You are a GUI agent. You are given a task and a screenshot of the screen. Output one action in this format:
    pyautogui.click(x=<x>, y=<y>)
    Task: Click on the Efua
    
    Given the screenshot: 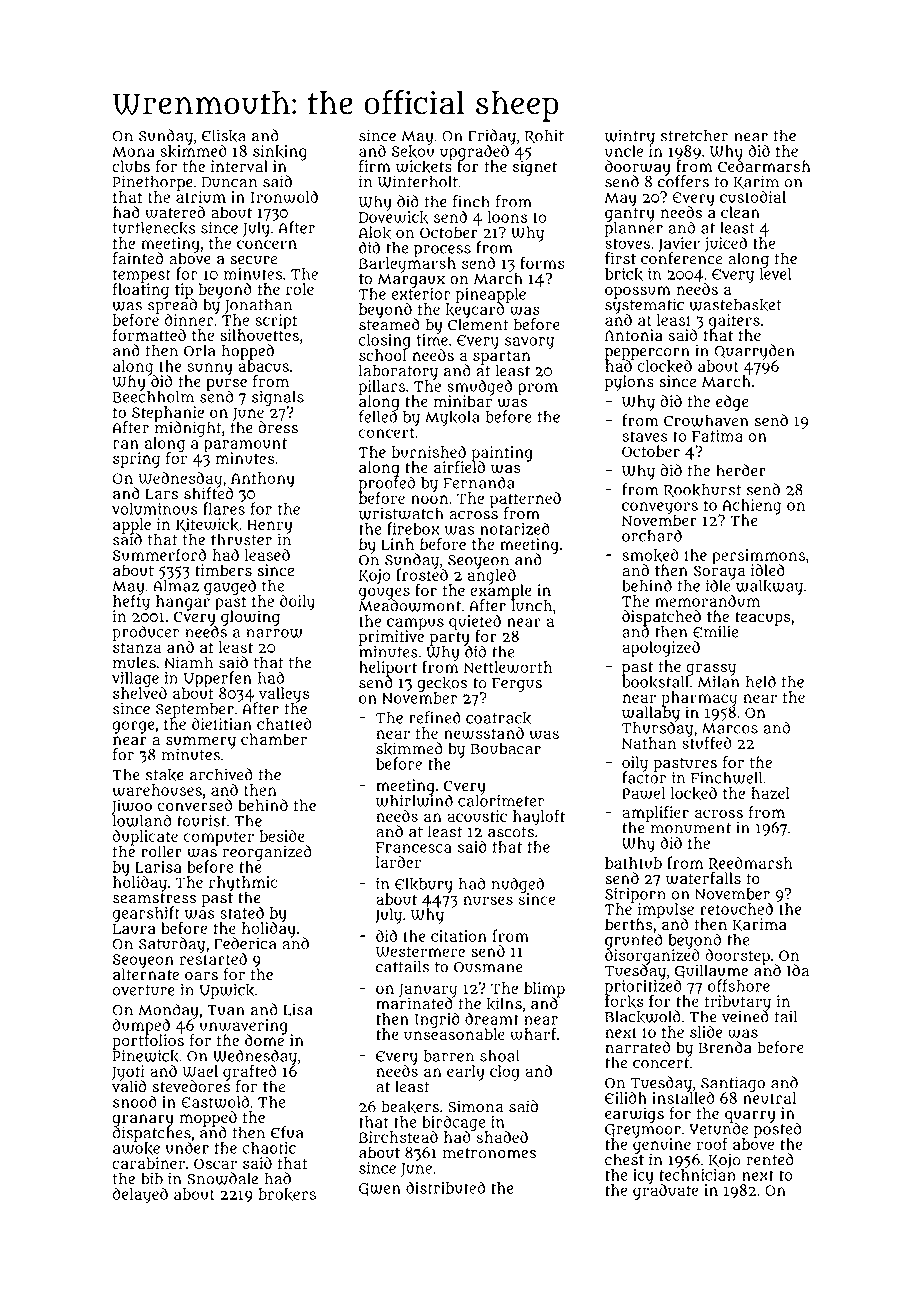 What is the action you would take?
    pyautogui.click(x=287, y=1132)
